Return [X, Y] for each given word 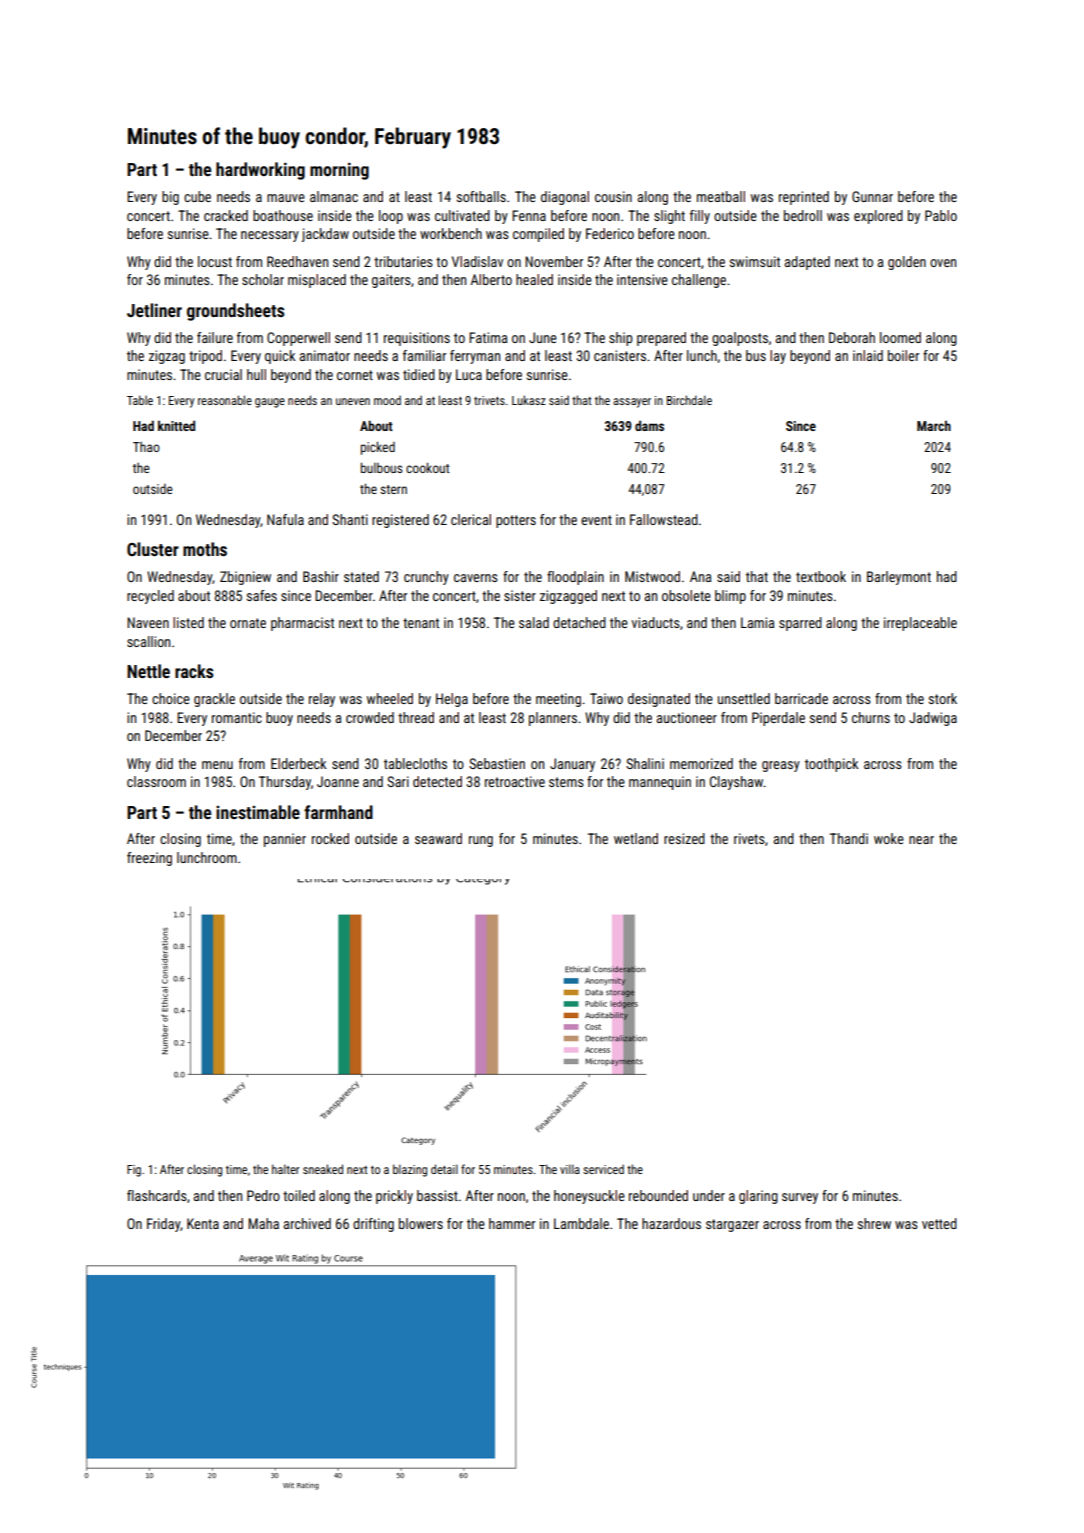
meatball [721, 196]
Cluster [153, 549]
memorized [701, 763]
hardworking [260, 171]
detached [579, 622]
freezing [149, 859]
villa [570, 1169]
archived [307, 1223]
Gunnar [872, 196]
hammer [512, 1223]
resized [684, 838]
